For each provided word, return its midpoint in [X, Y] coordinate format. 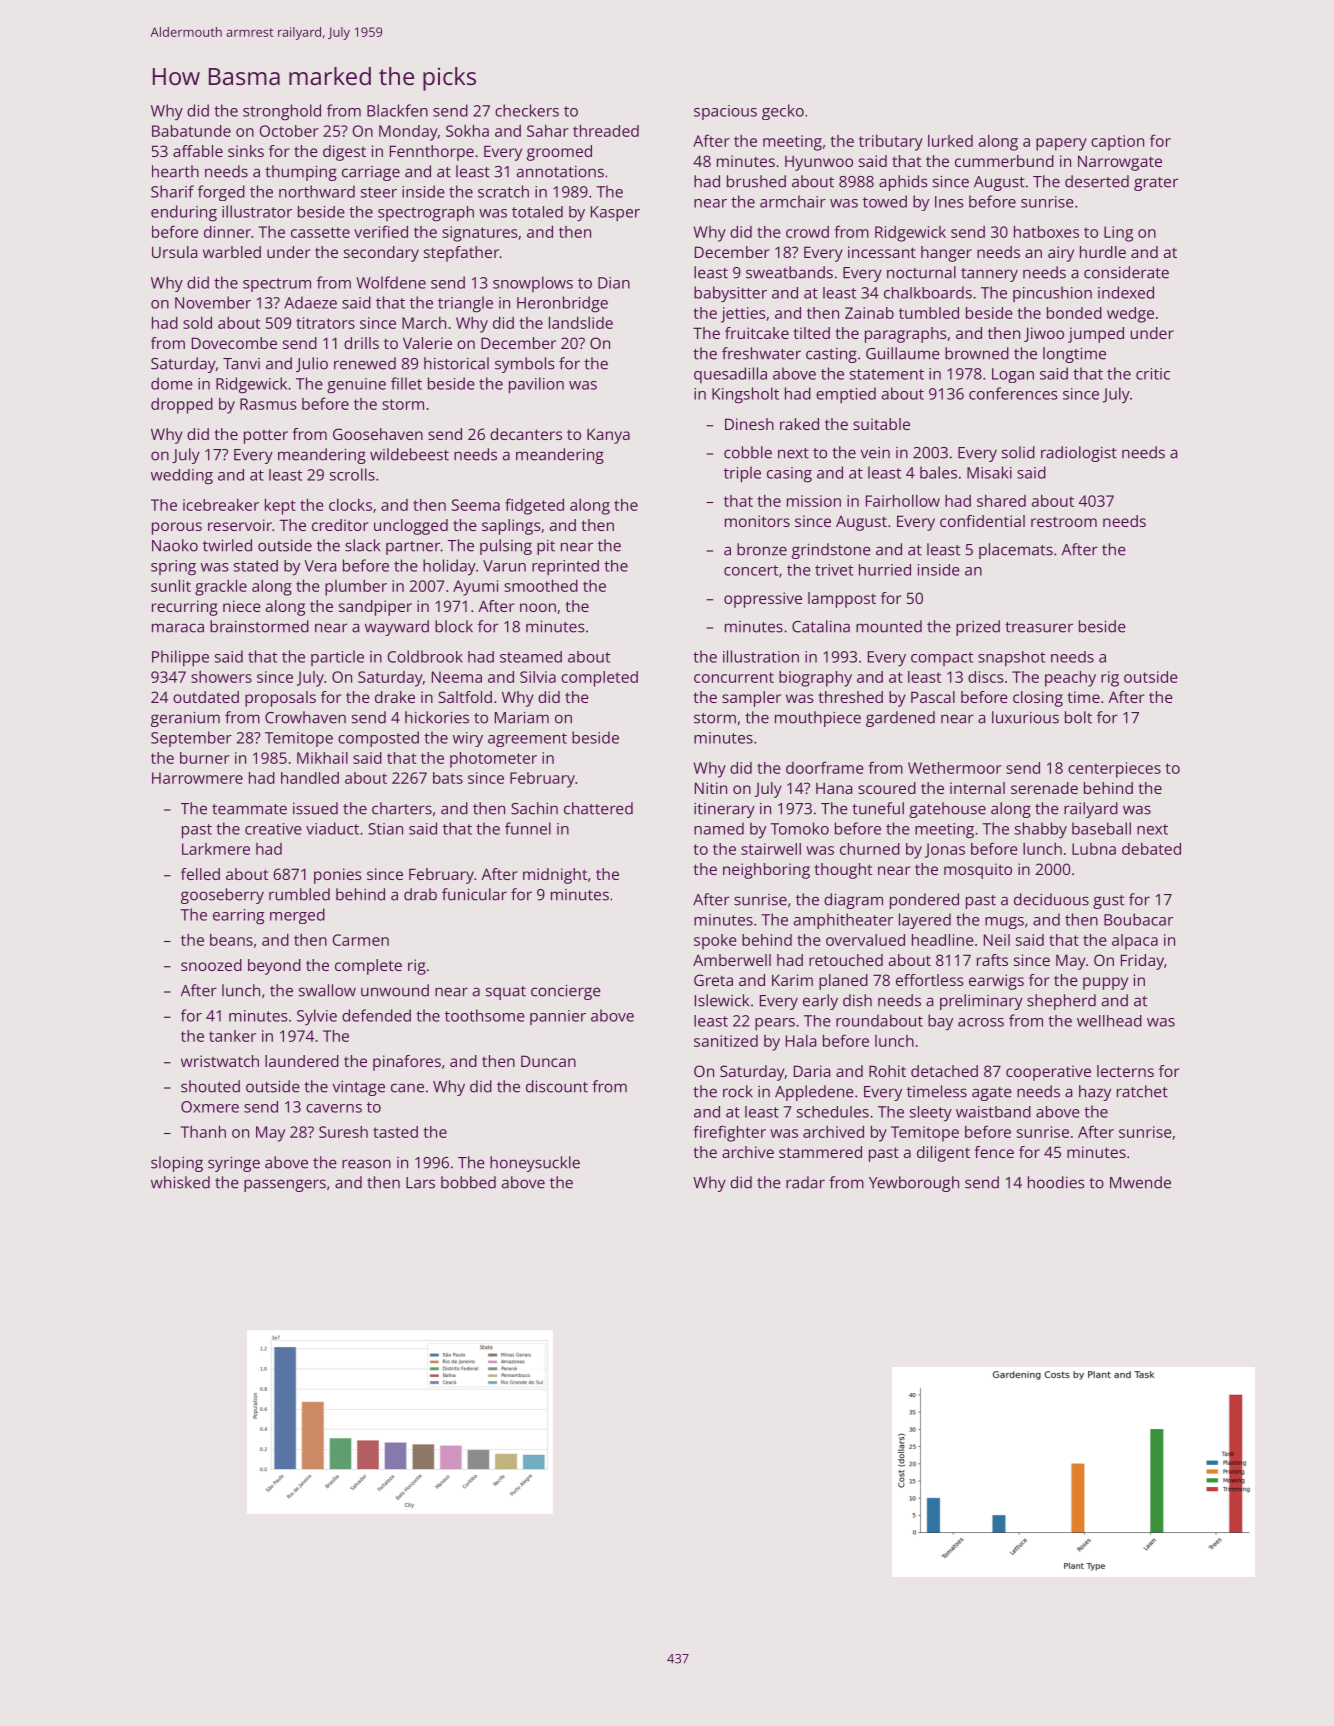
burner [205, 758]
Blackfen [397, 110]
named [719, 828]
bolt [1078, 717]
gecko [783, 112]
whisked [180, 1182]
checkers [527, 110]
